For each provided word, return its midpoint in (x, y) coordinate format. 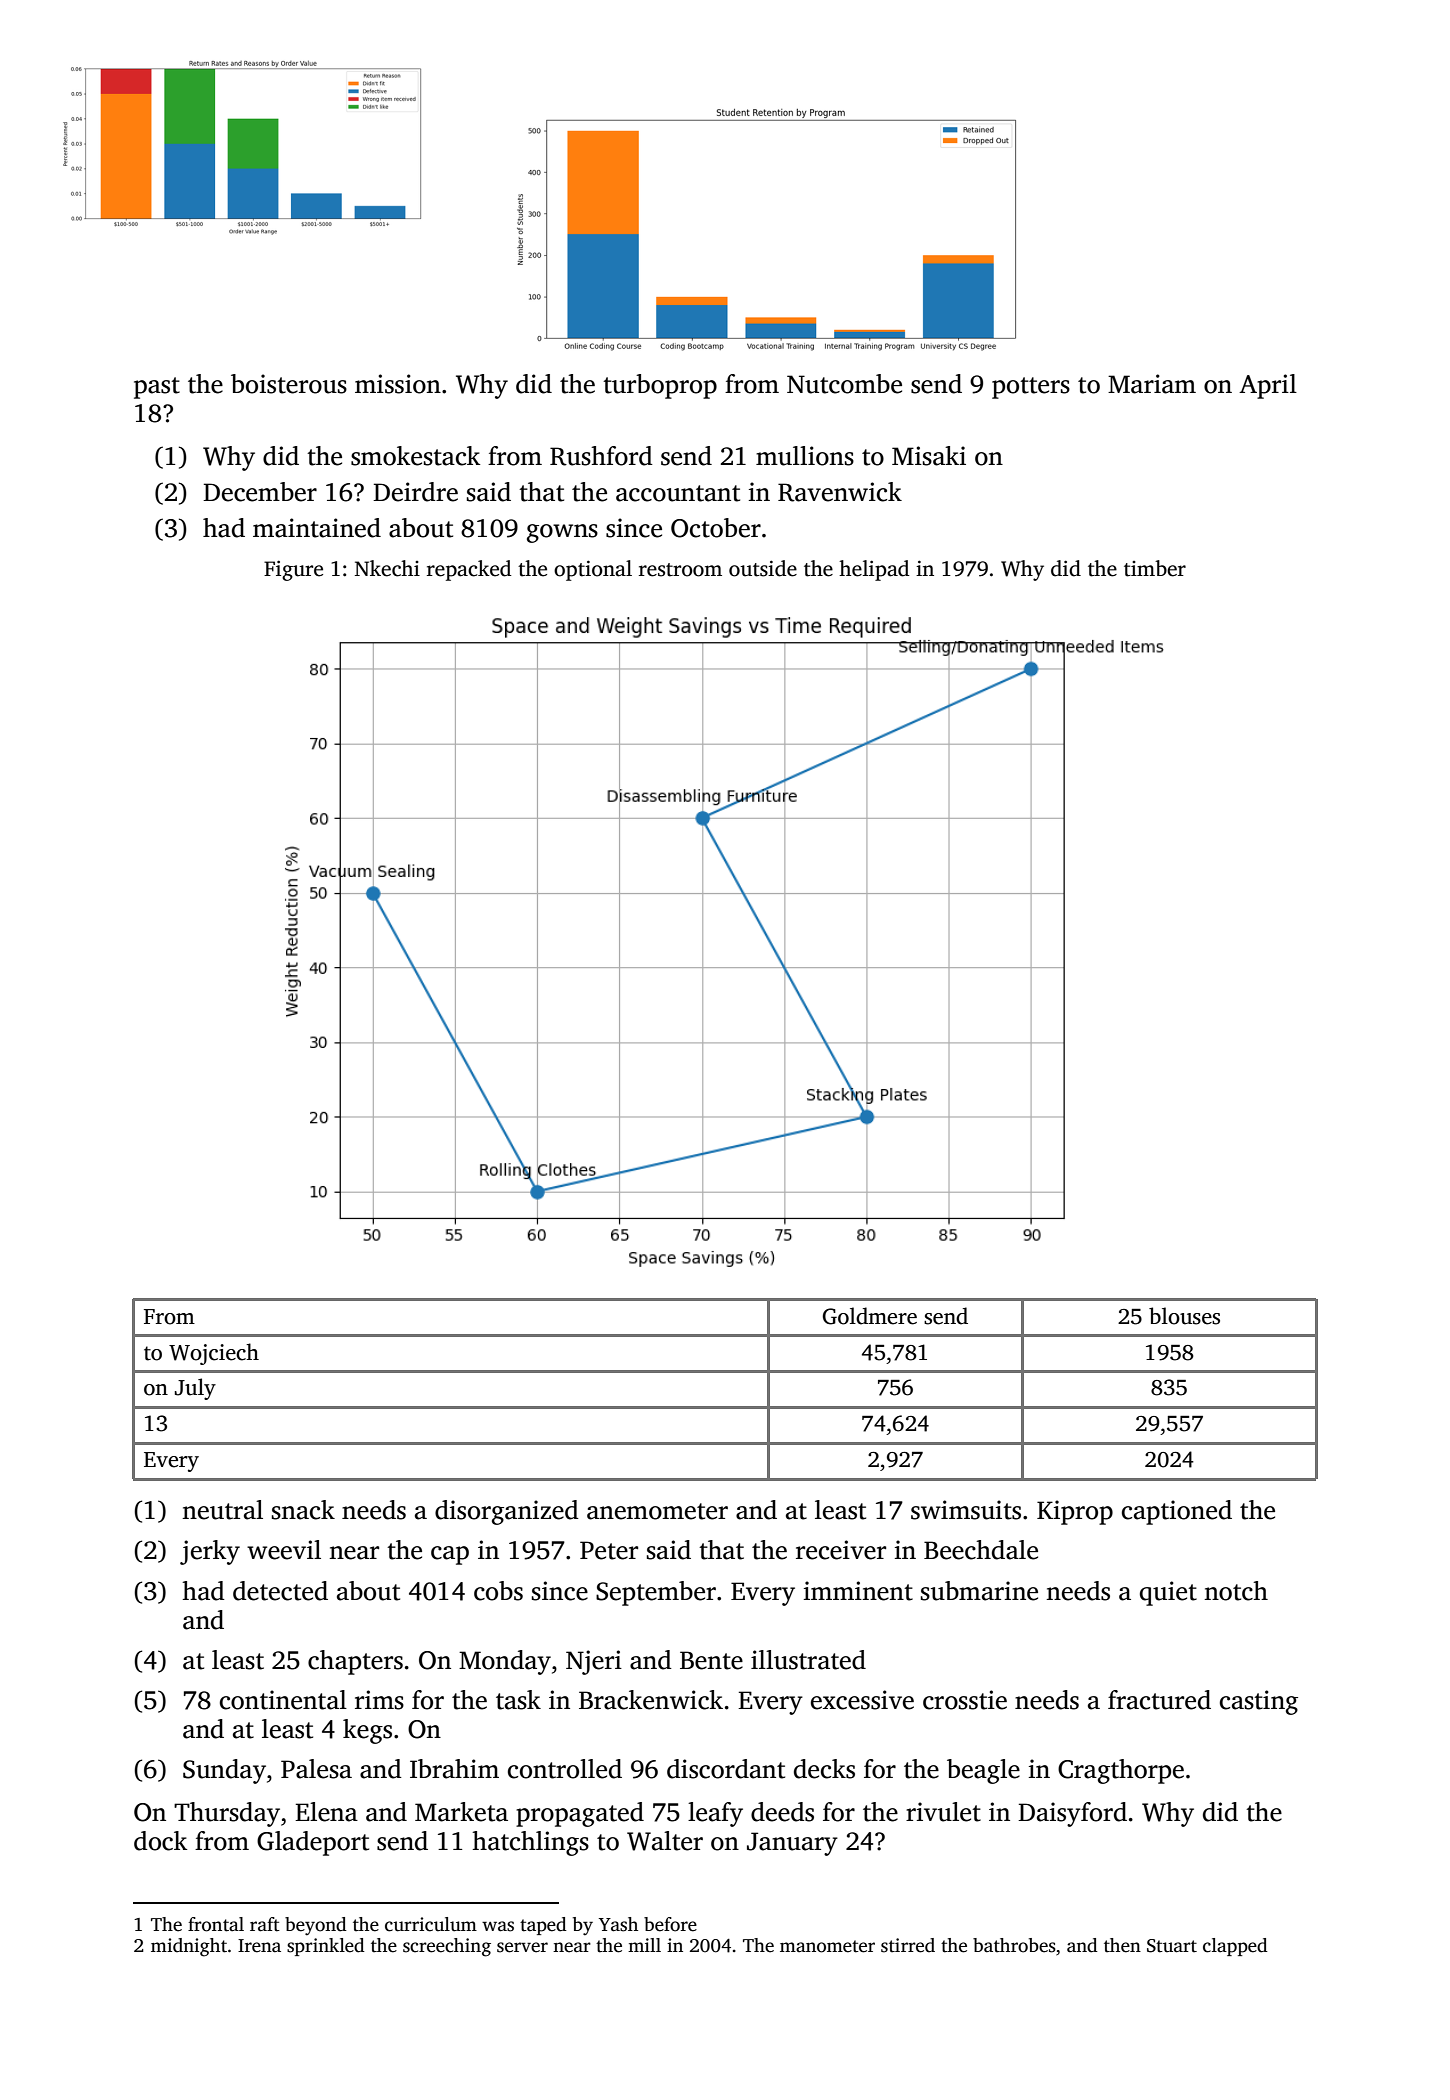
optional (593, 570)
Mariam (1152, 384)
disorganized (507, 1512)
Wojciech (214, 1354)
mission (398, 384)
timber (1155, 568)
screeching (447, 1947)
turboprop (660, 386)
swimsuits (966, 1510)
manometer (827, 1946)
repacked (469, 570)
